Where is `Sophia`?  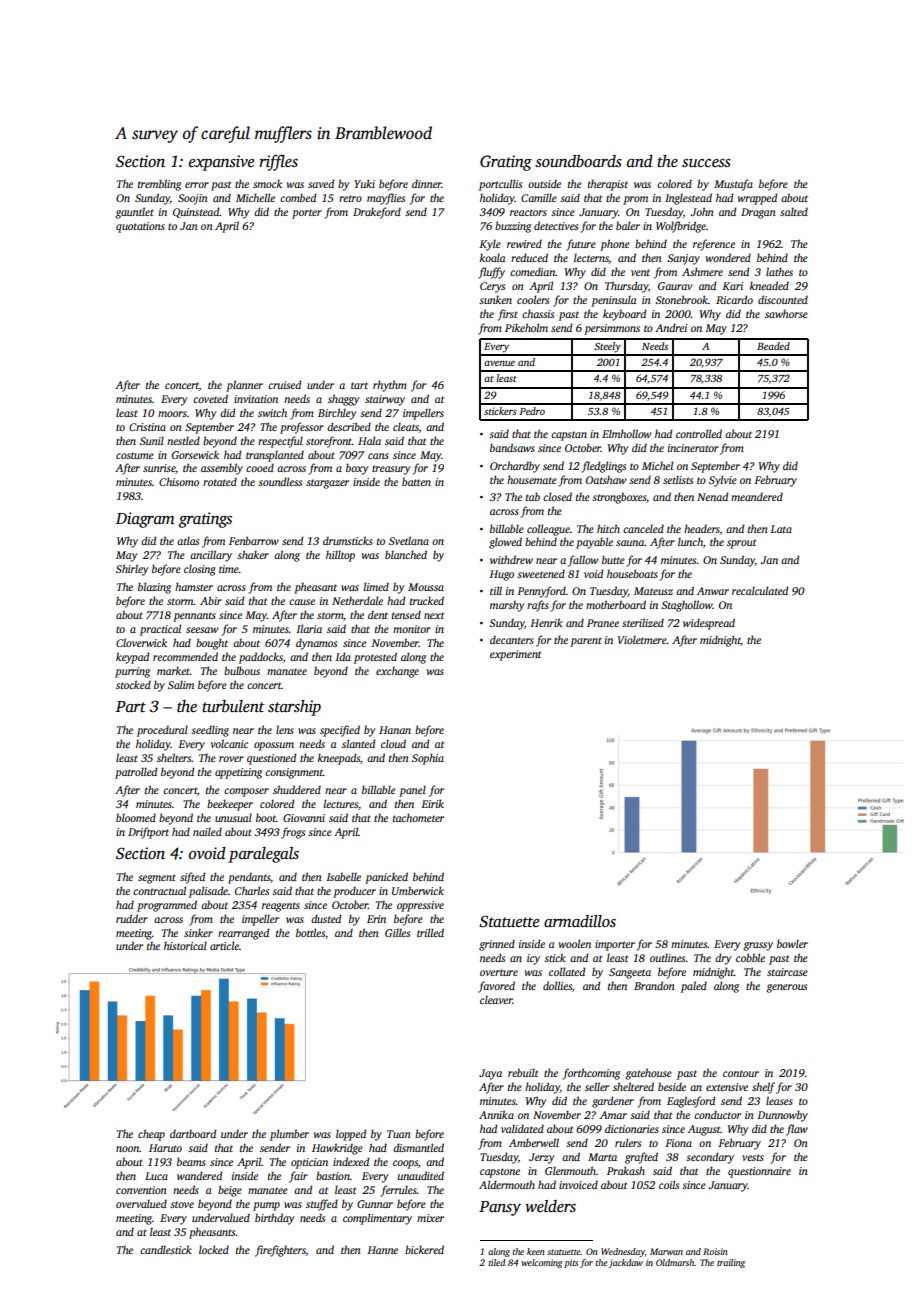 Sophia is located at coordinates (428, 759).
